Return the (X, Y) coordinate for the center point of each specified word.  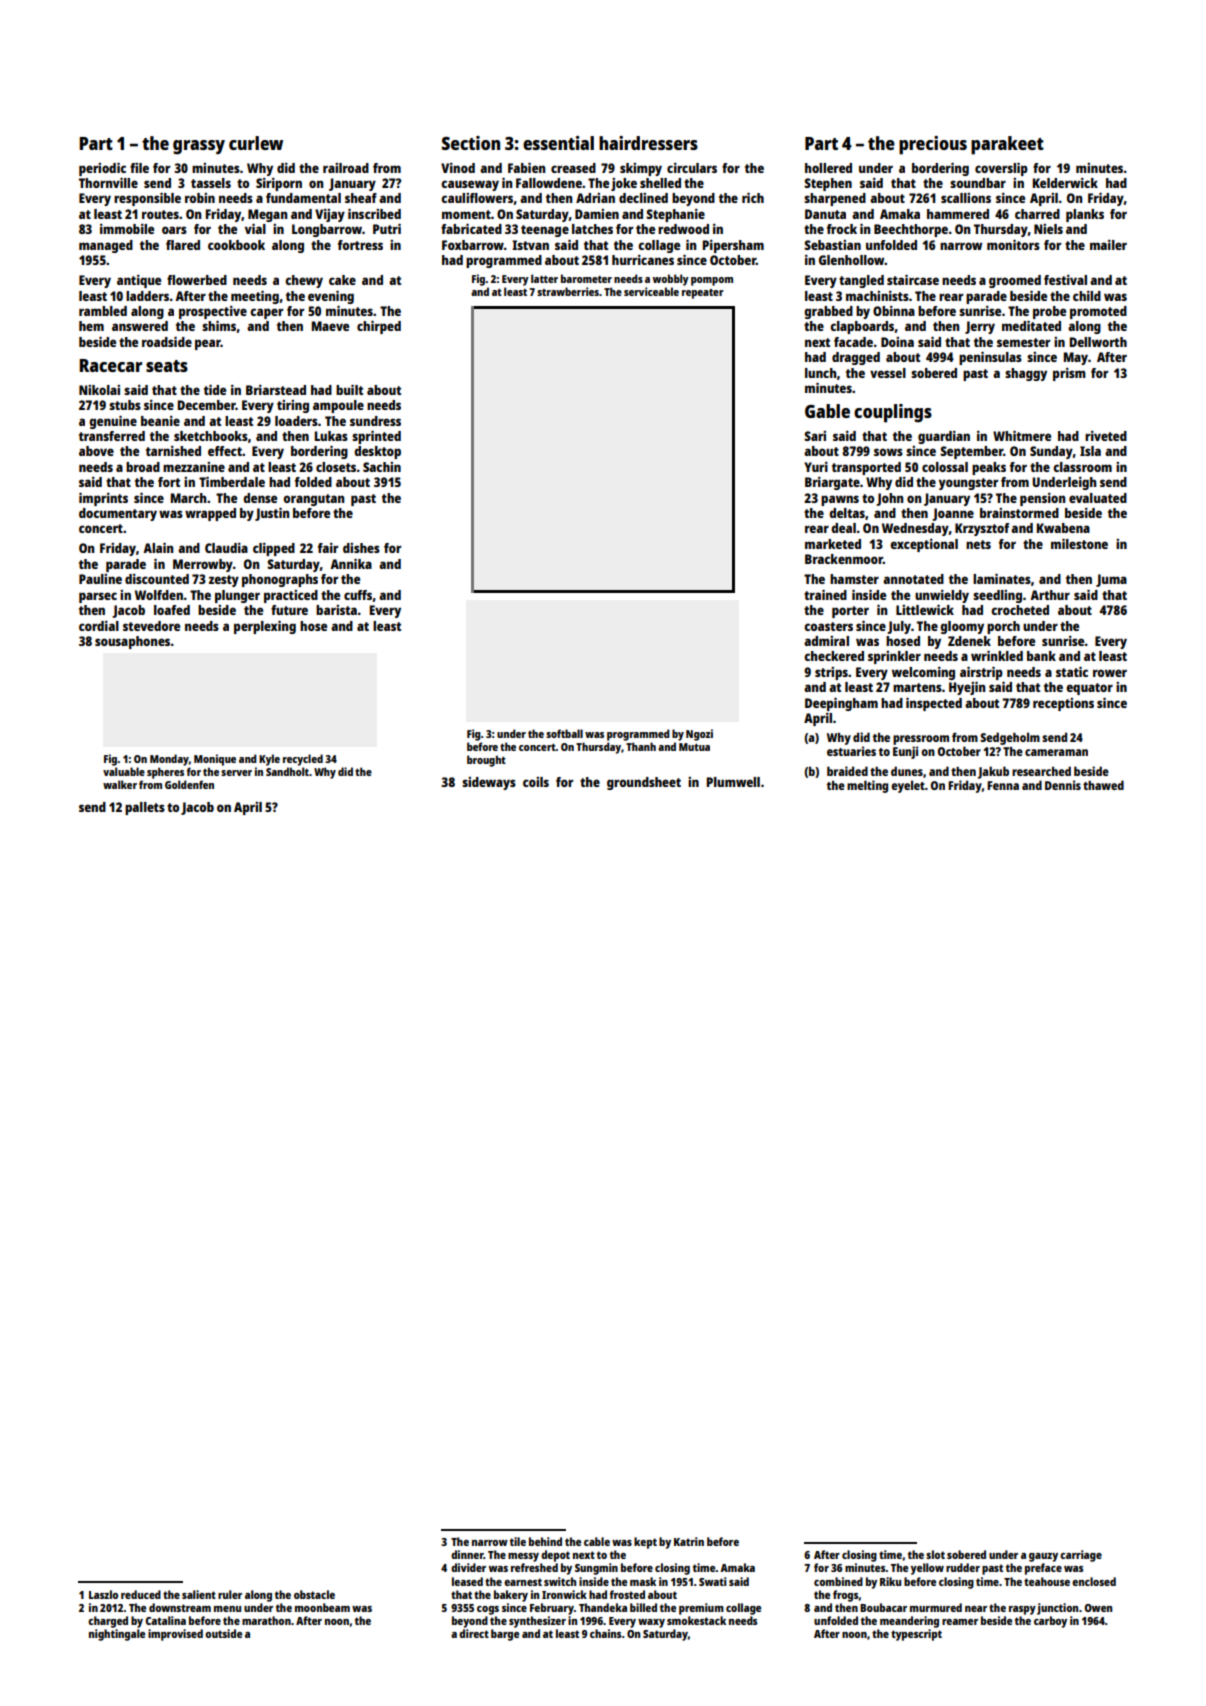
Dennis (1063, 785)
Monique (215, 760)
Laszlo (103, 1594)
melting (867, 786)
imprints (103, 499)
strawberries (568, 291)
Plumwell (733, 782)
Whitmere (1022, 435)
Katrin (689, 1541)
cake (342, 280)
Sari (815, 436)
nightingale (117, 1635)
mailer (1108, 245)
